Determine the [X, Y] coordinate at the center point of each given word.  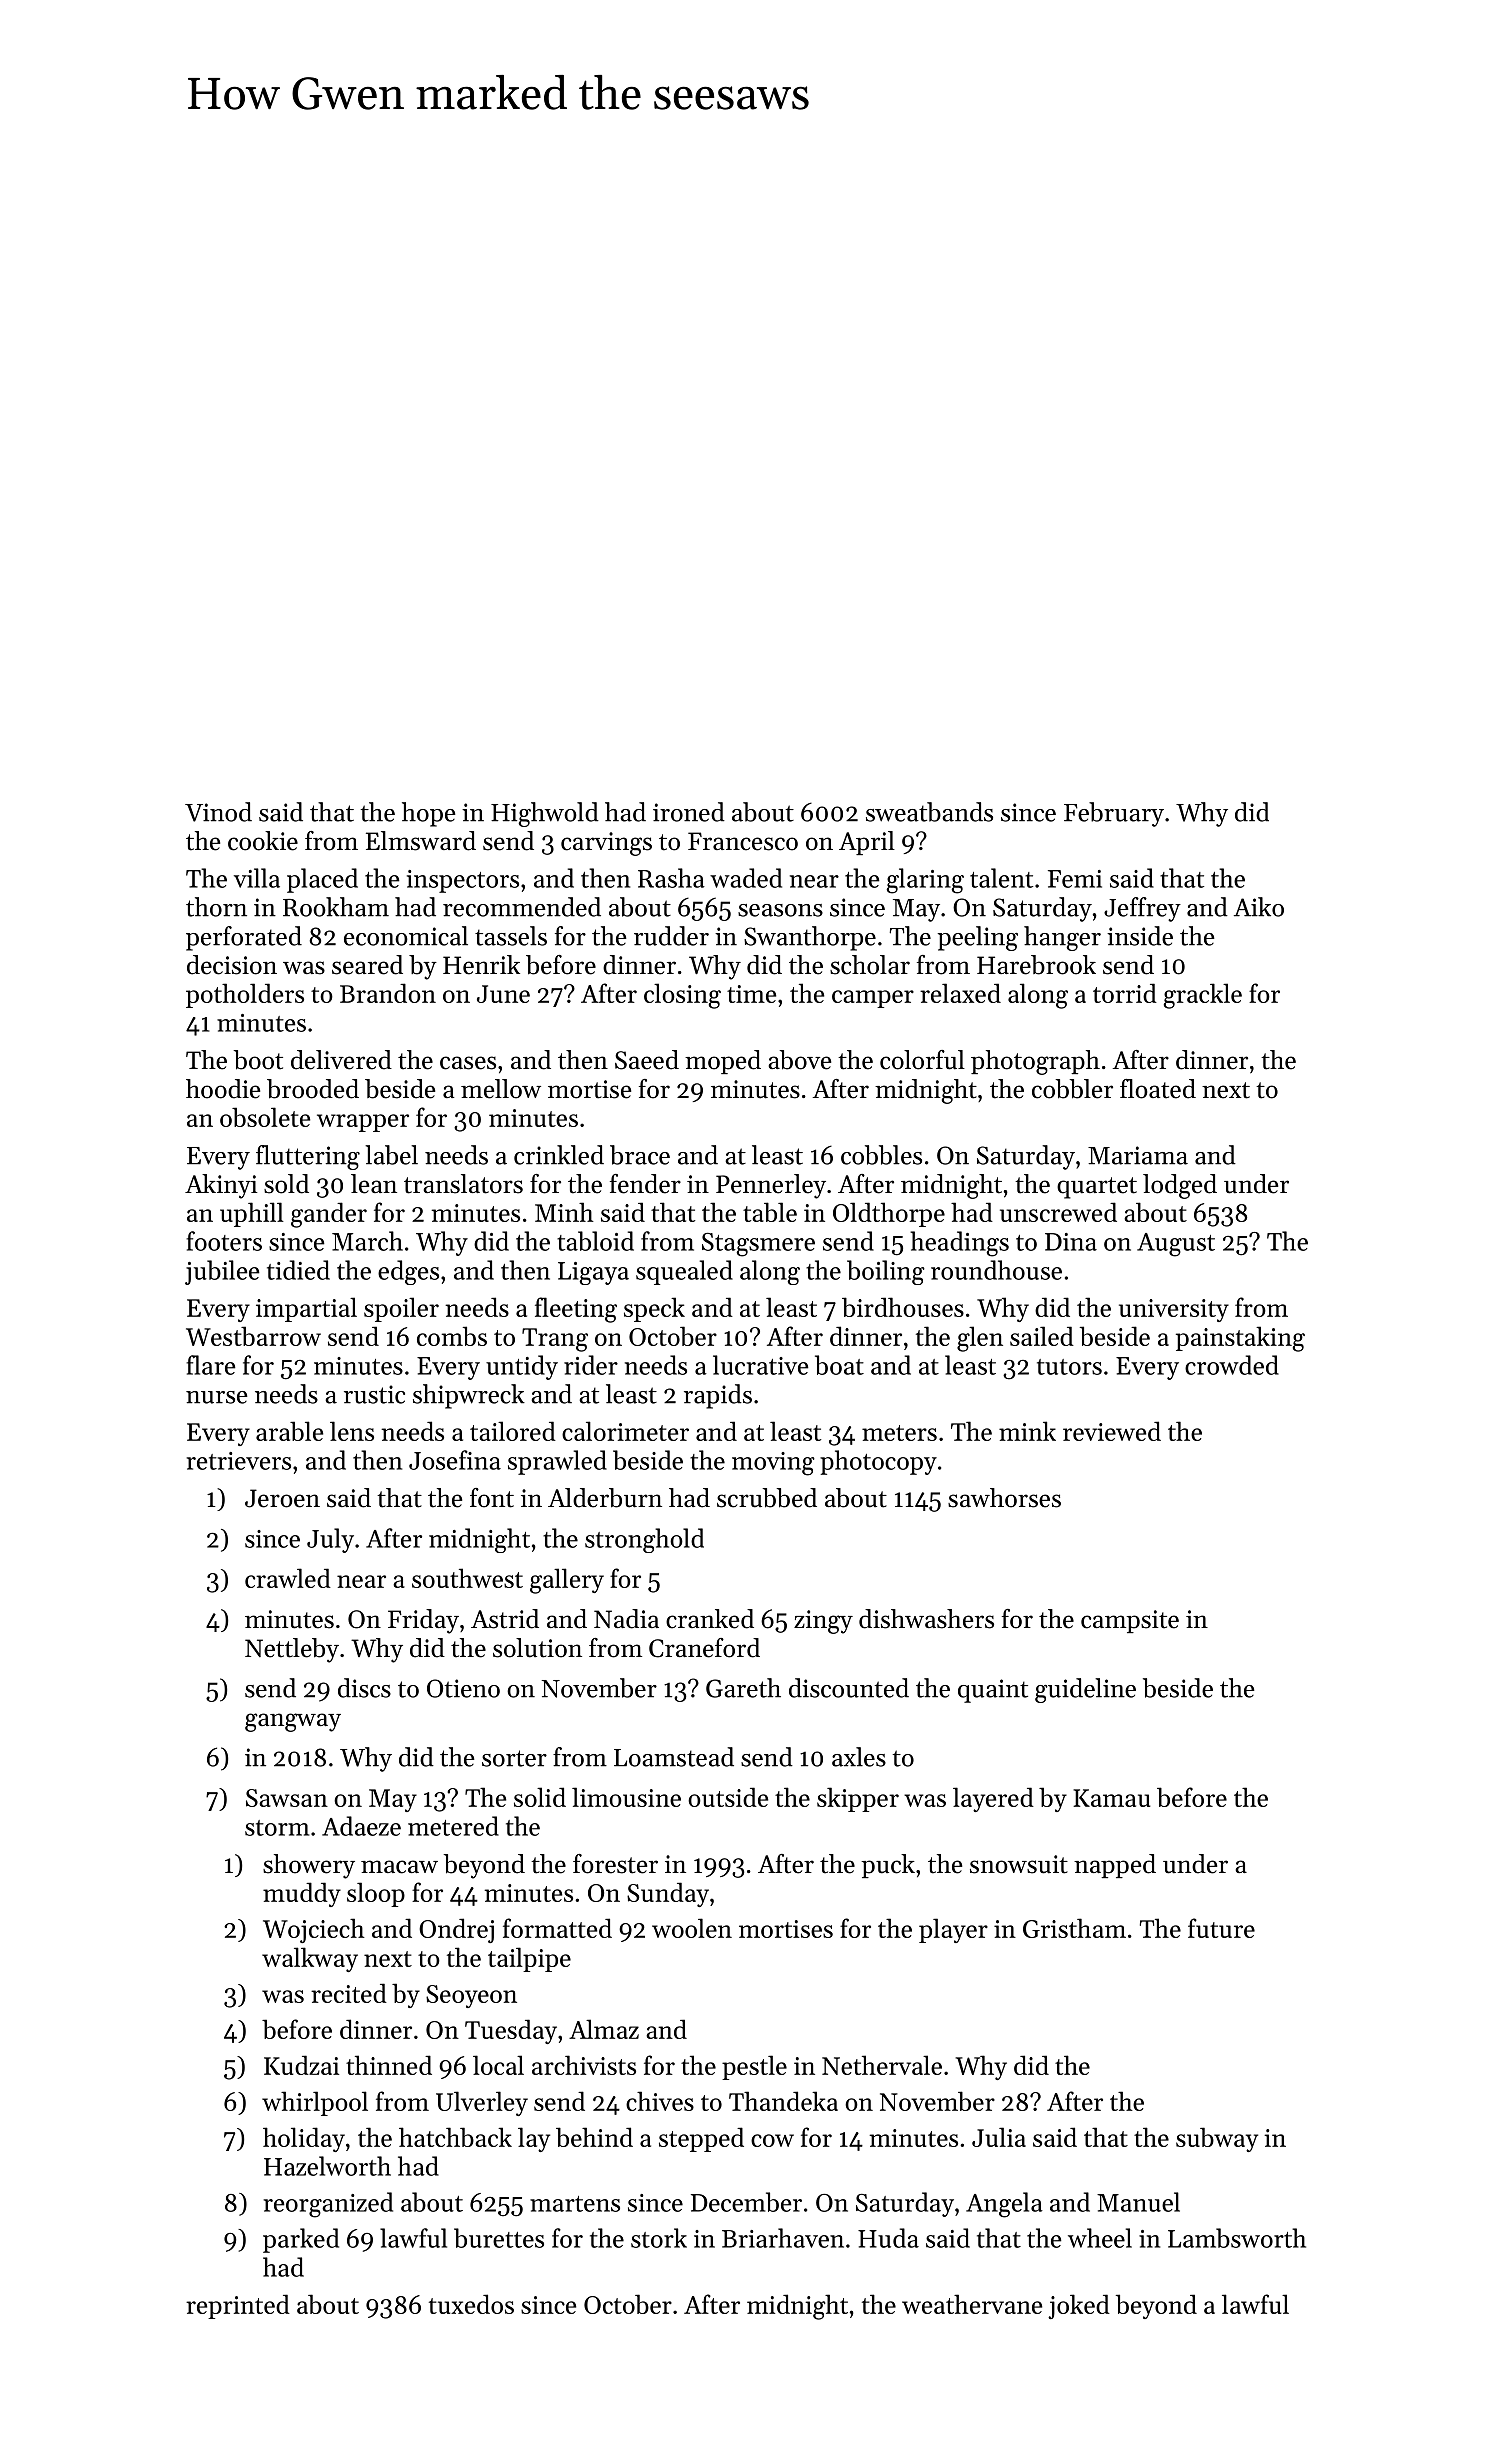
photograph [1035, 1062]
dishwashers [926, 1619]
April [867, 843]
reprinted [238, 2306]
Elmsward [421, 841]
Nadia [626, 1619]
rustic [374, 1394]
